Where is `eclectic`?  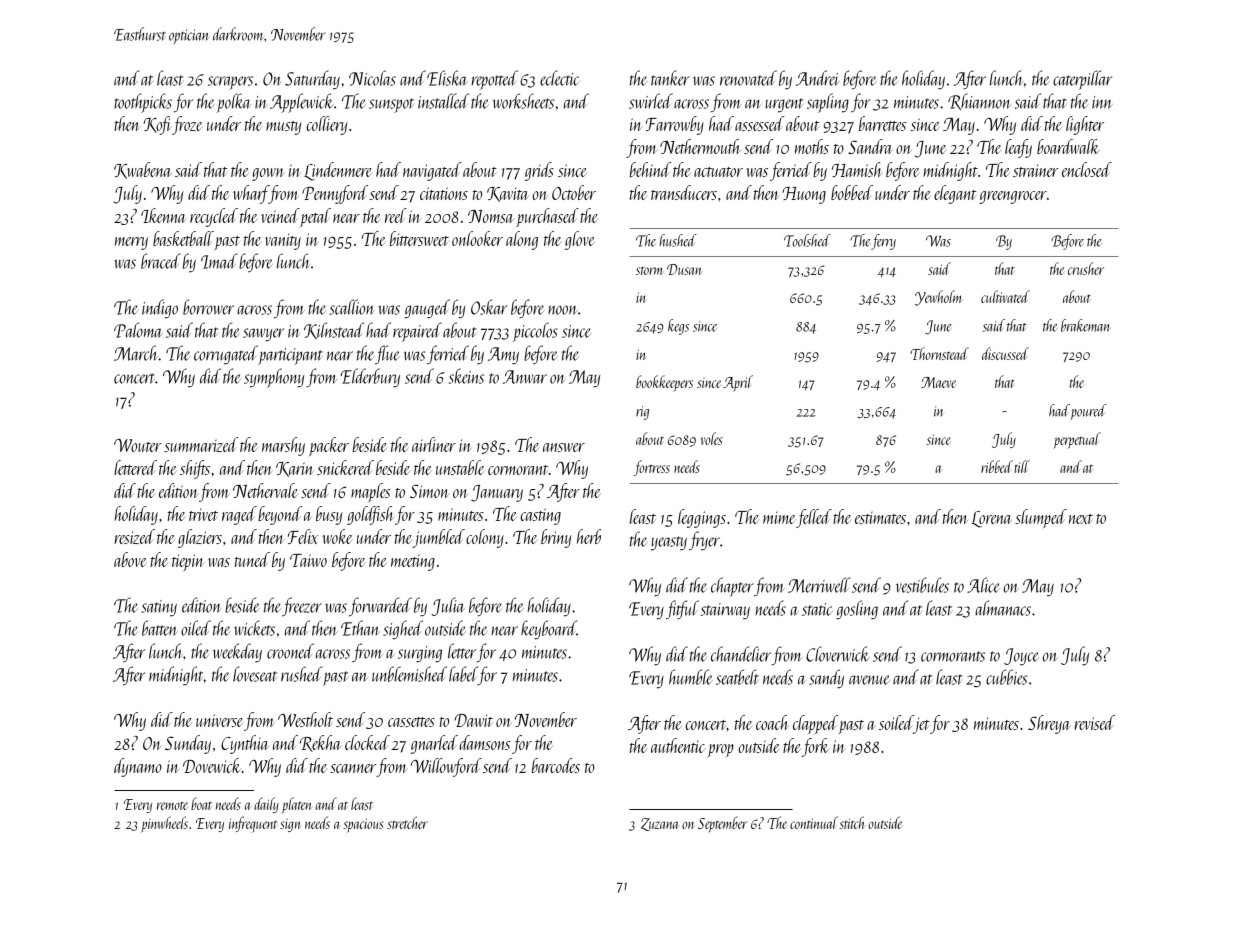 eclectic is located at coordinates (560, 78).
